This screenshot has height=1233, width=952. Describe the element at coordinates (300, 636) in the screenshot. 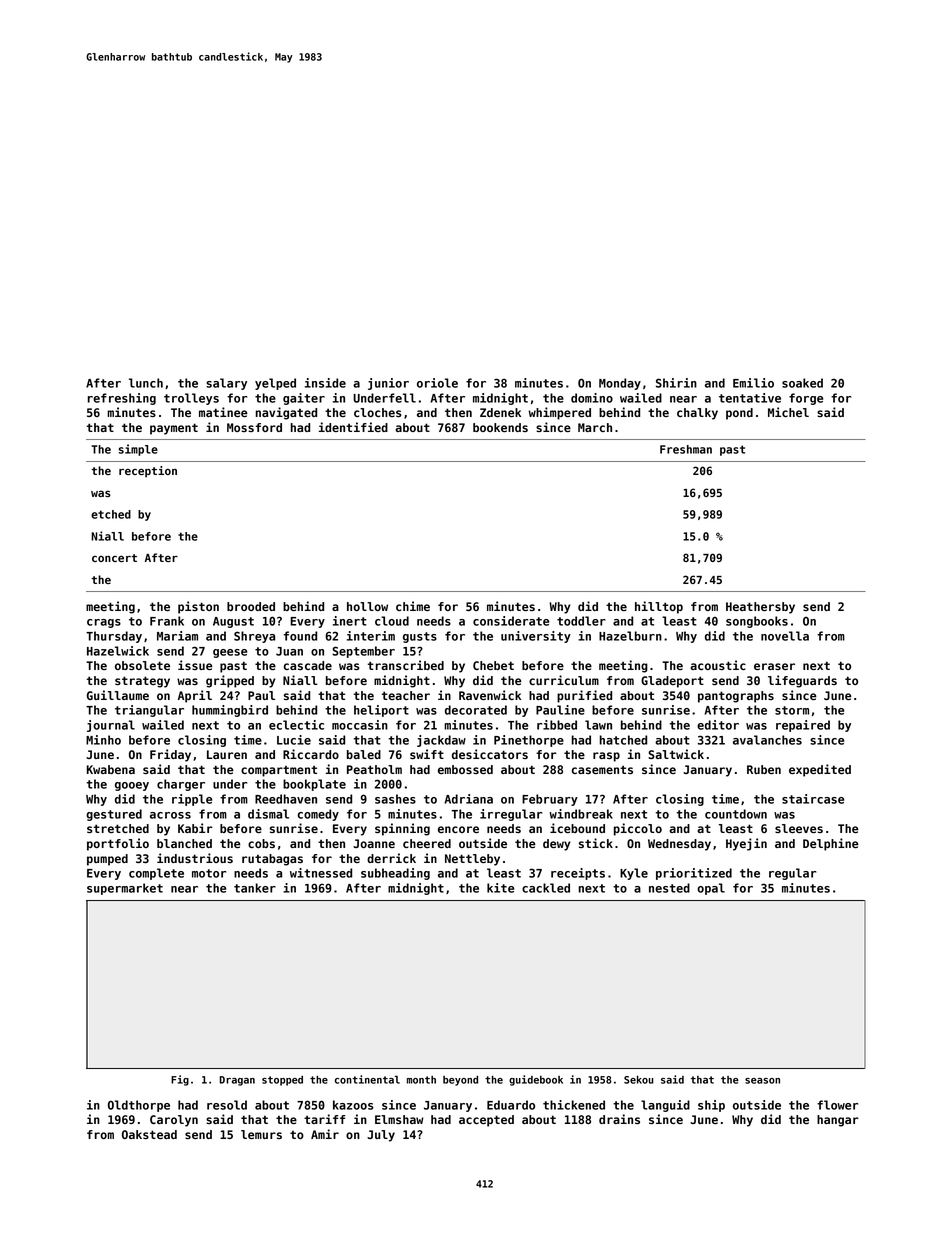

I see `found` at that location.
